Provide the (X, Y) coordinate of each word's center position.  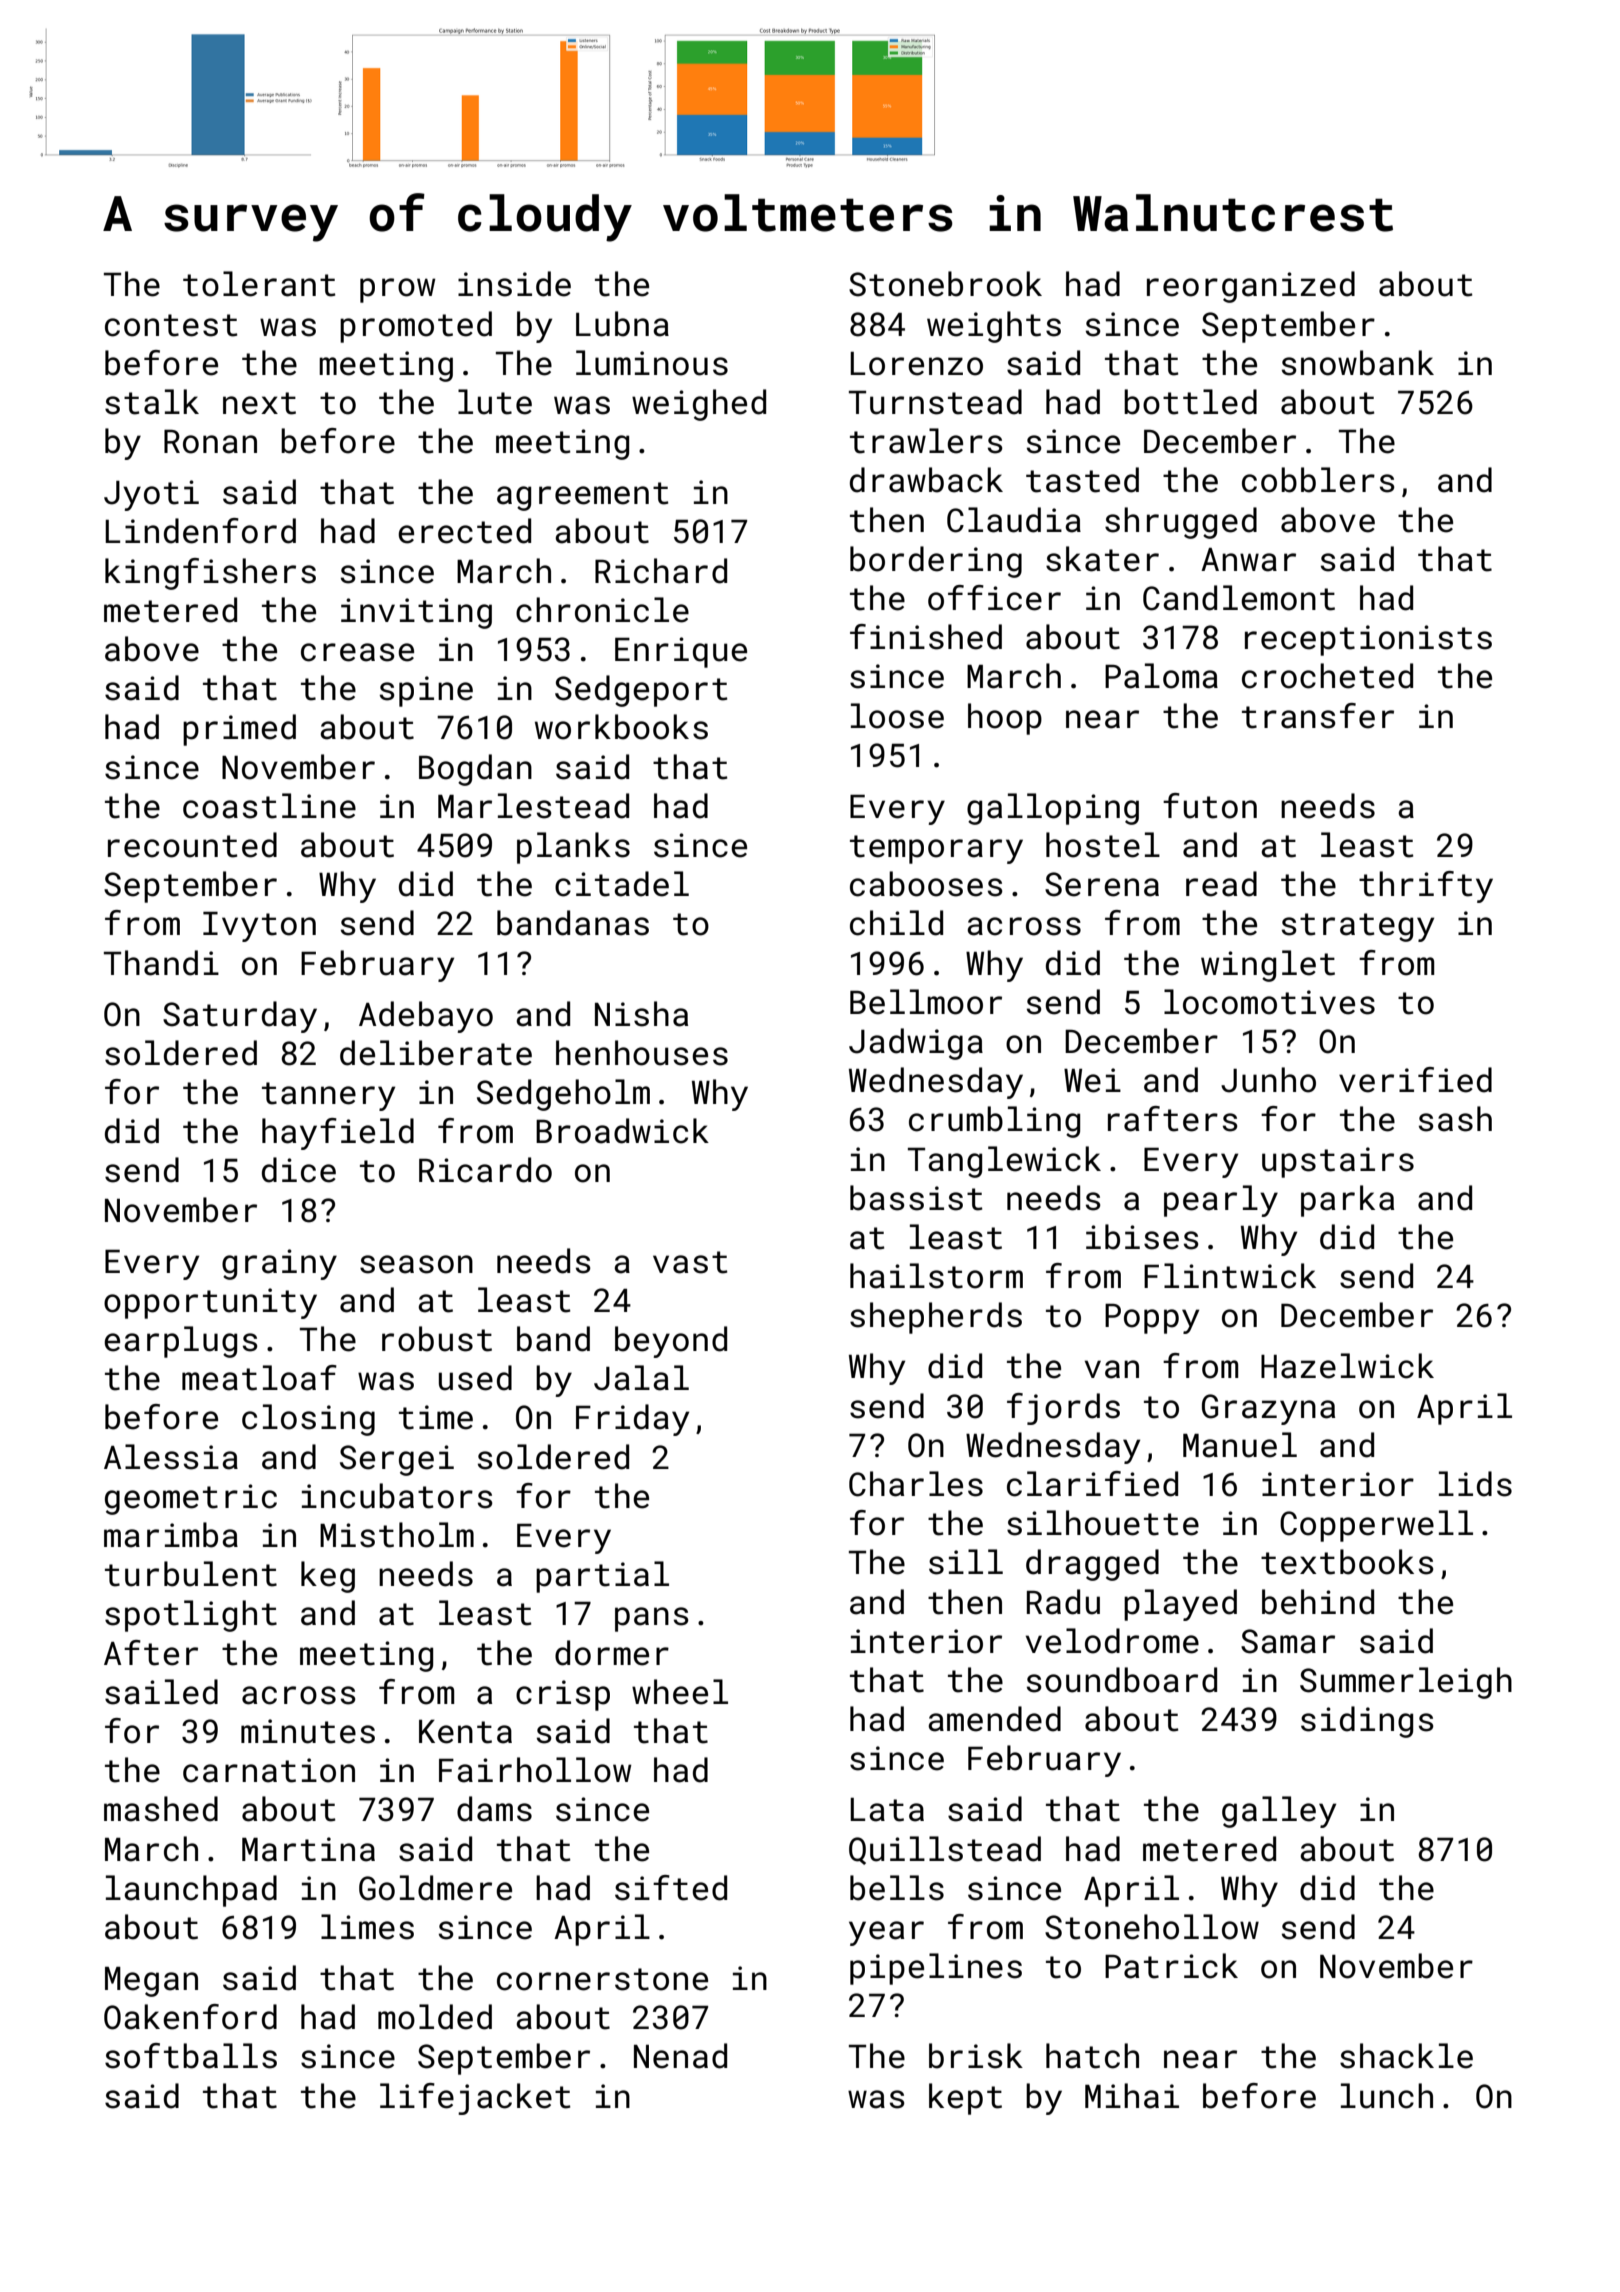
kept (965, 2099)
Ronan (210, 442)
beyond (671, 1342)
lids (1475, 1484)
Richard (661, 571)
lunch (1387, 2096)
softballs (191, 2056)
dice (299, 1170)
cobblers (1318, 480)
